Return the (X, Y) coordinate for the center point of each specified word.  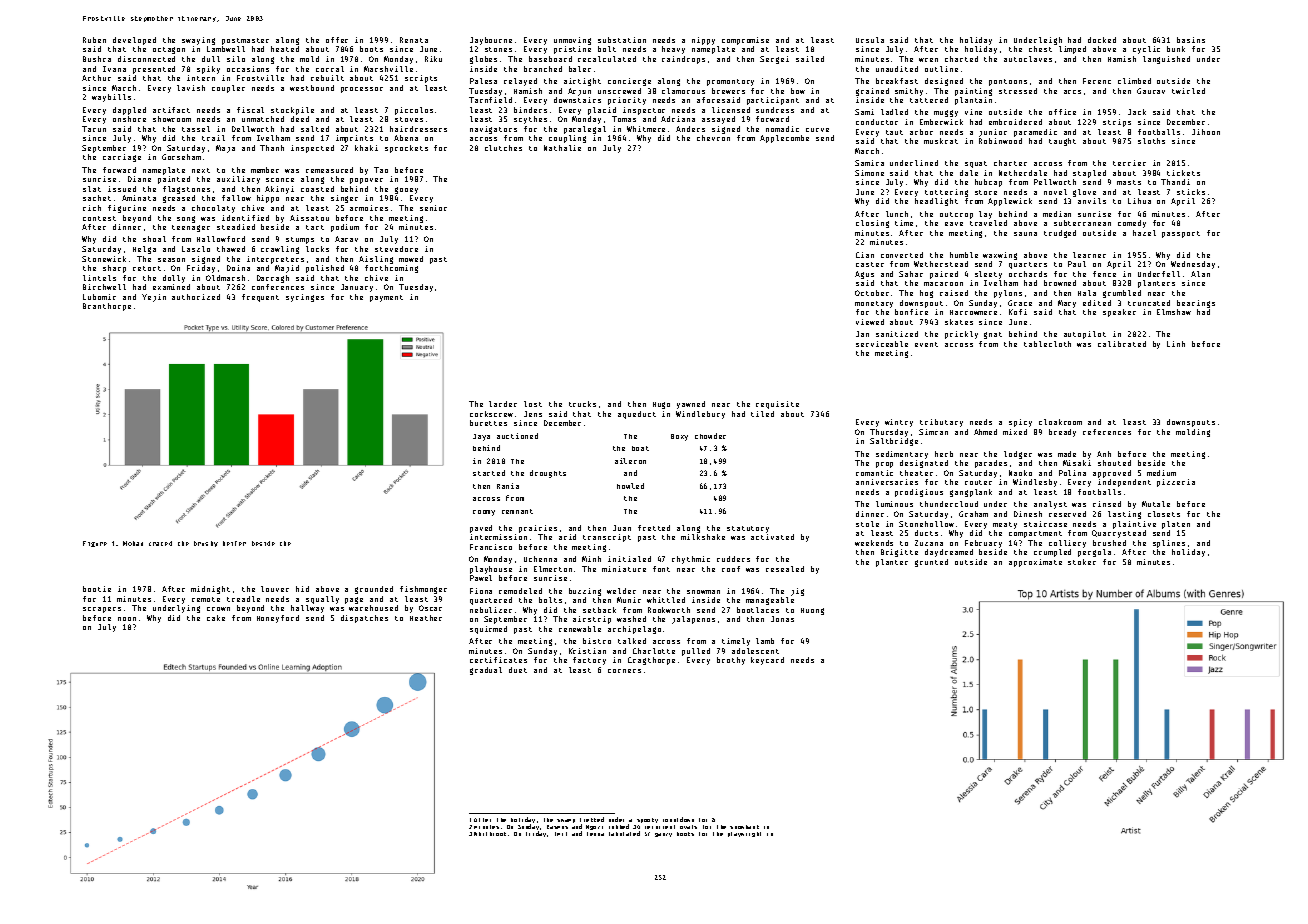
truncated (1149, 303)
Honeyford (278, 619)
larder (503, 404)
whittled (666, 600)
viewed (870, 322)
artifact (171, 110)
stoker (1082, 562)
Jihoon (1206, 132)
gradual (486, 671)
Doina (238, 268)
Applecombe (784, 139)
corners (624, 671)
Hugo (661, 405)
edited (1097, 303)
